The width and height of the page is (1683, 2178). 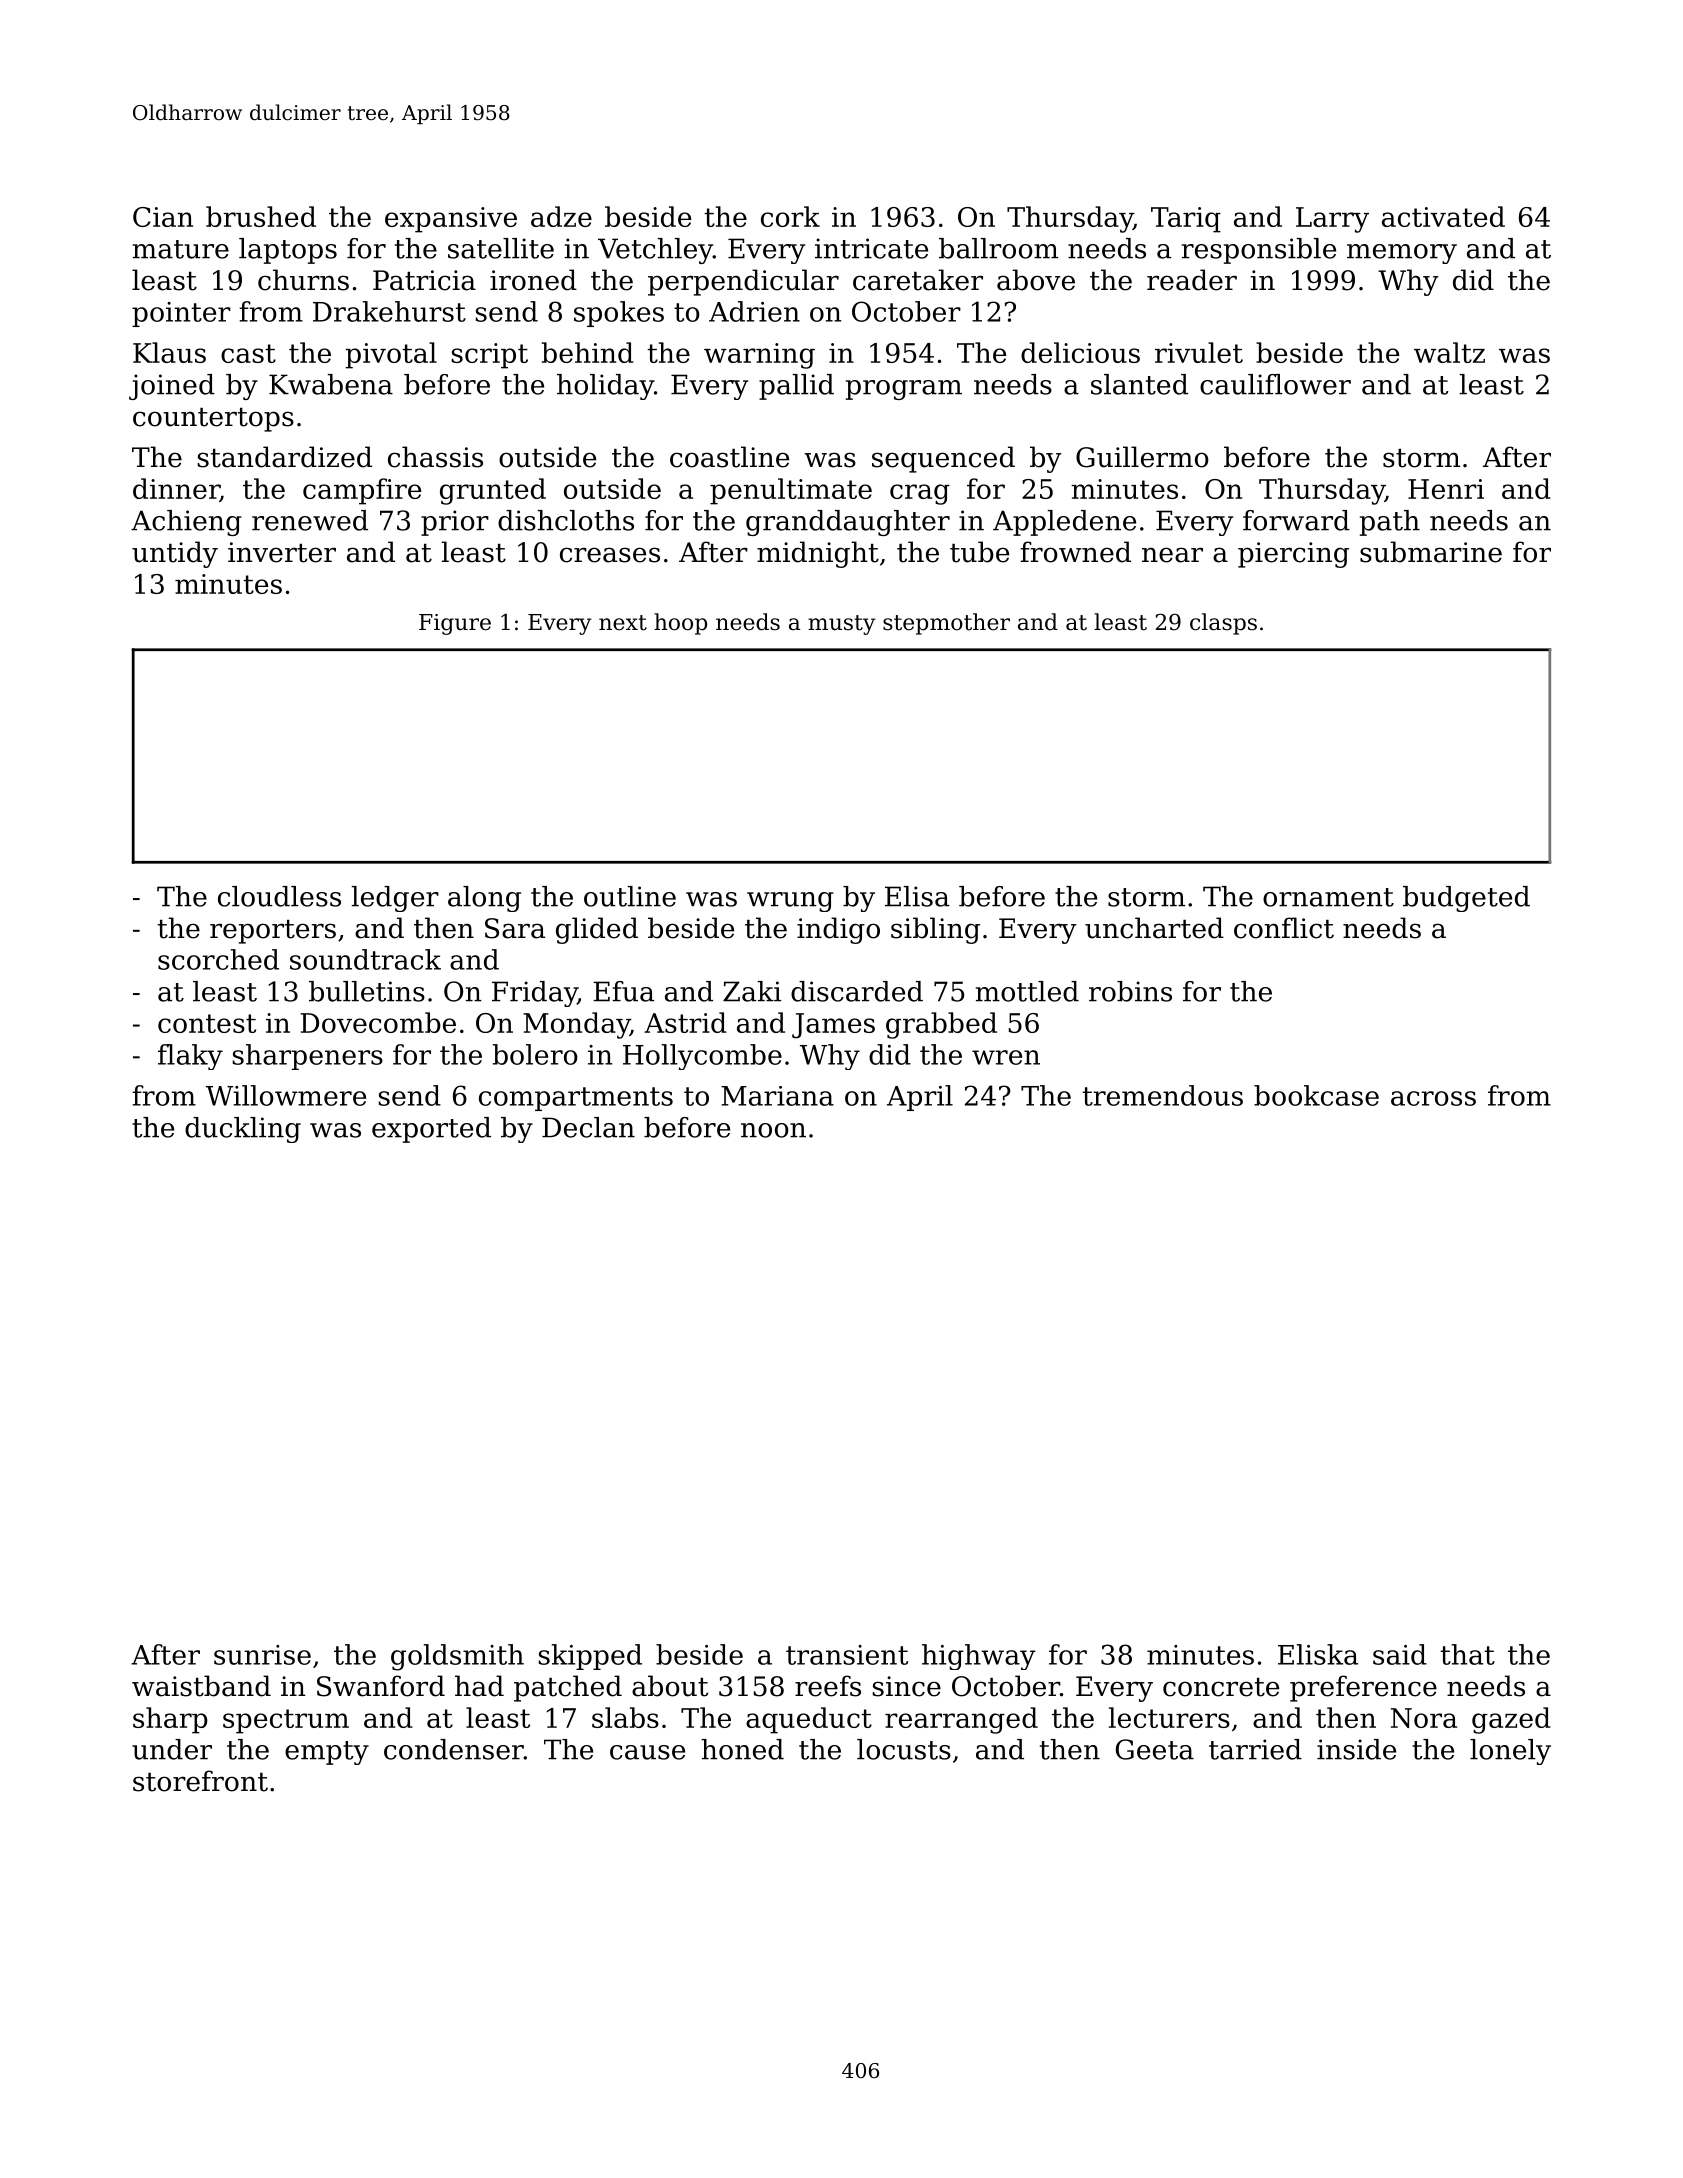 What do you see at coordinates (773, 1130) in the page?
I see `noon` at bounding box center [773, 1130].
